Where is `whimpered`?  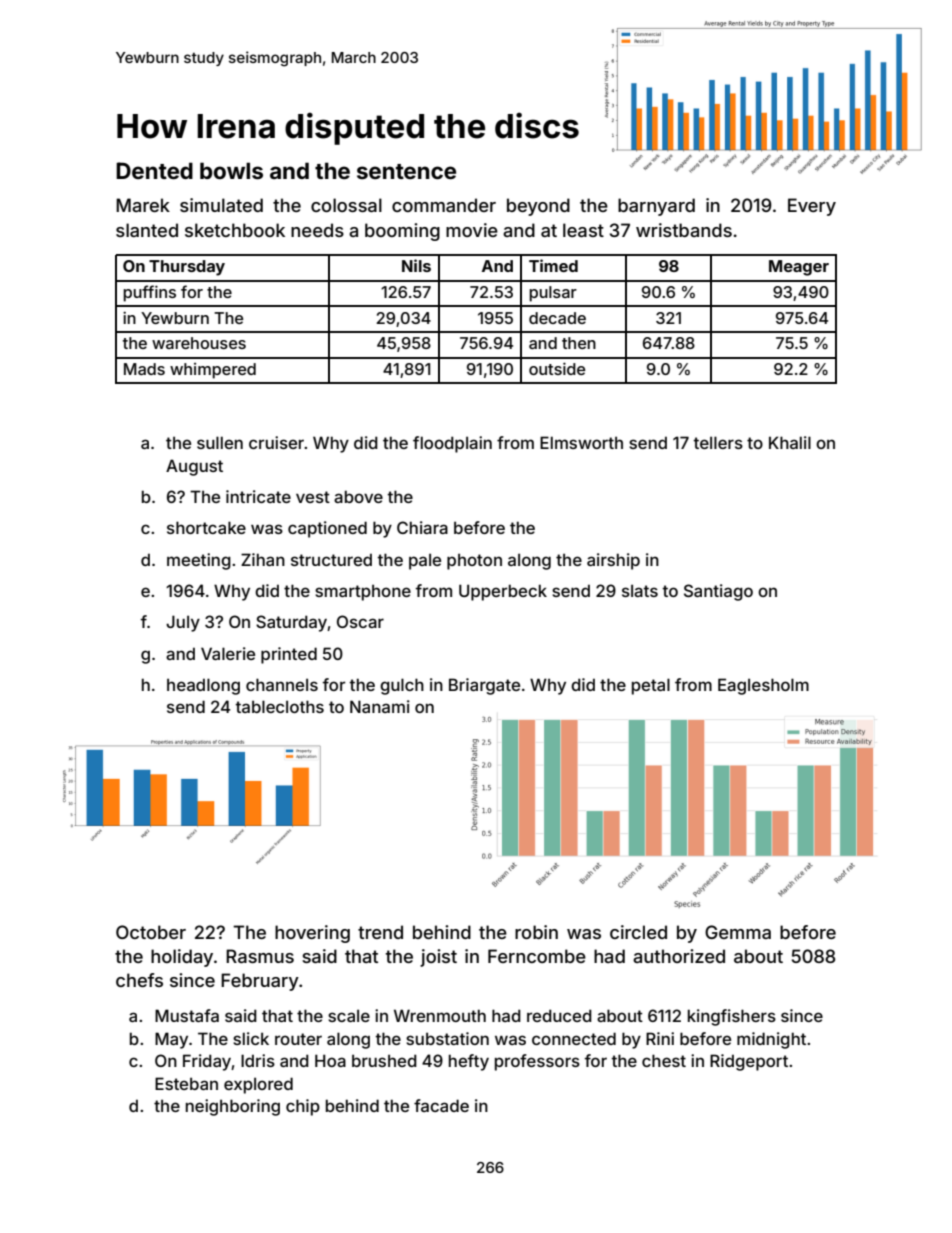
whimpered is located at coordinates (213, 371).
